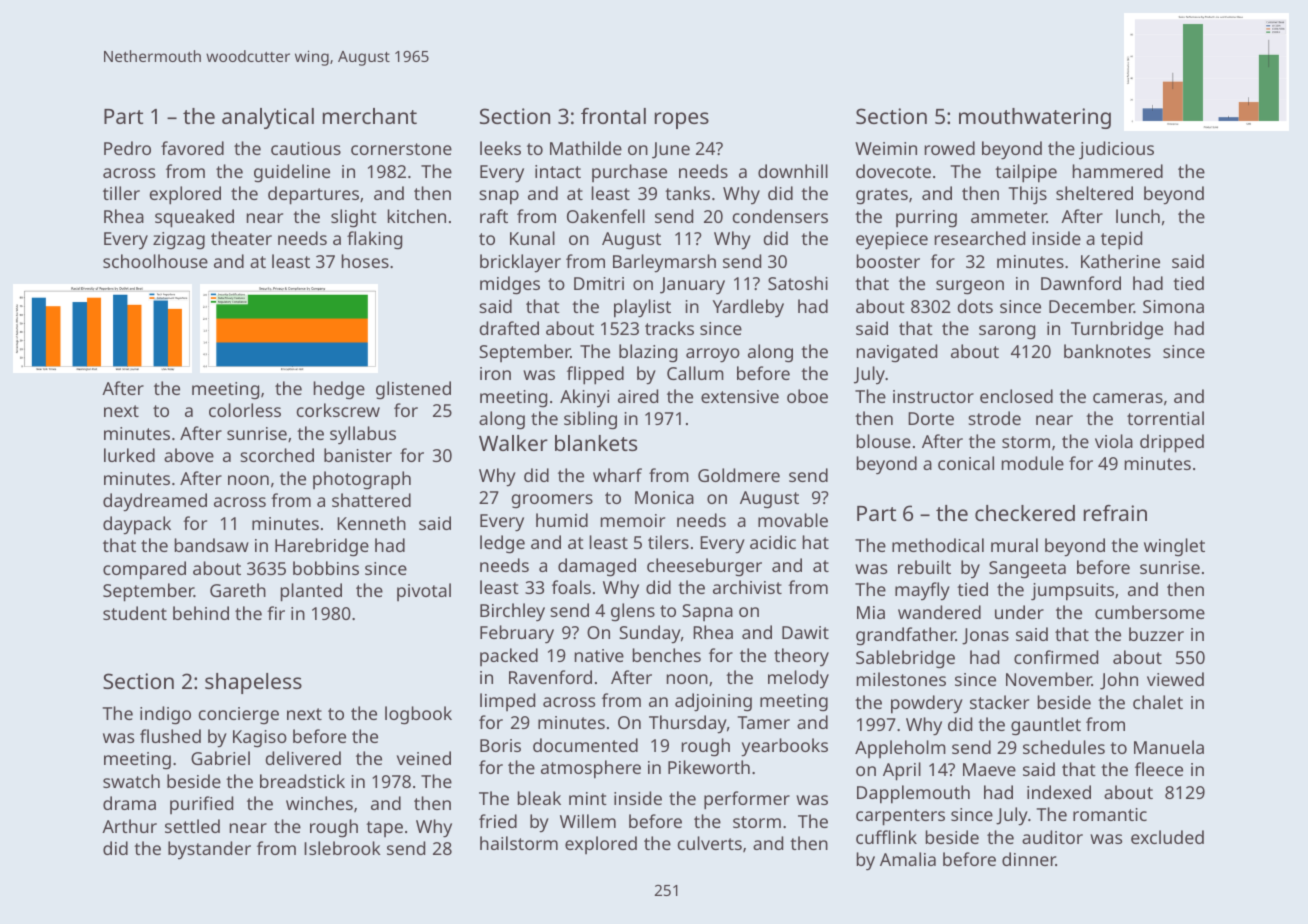 The image size is (1308, 924). What do you see at coordinates (268, 118) in the screenshot?
I see `analytical` at bounding box center [268, 118].
